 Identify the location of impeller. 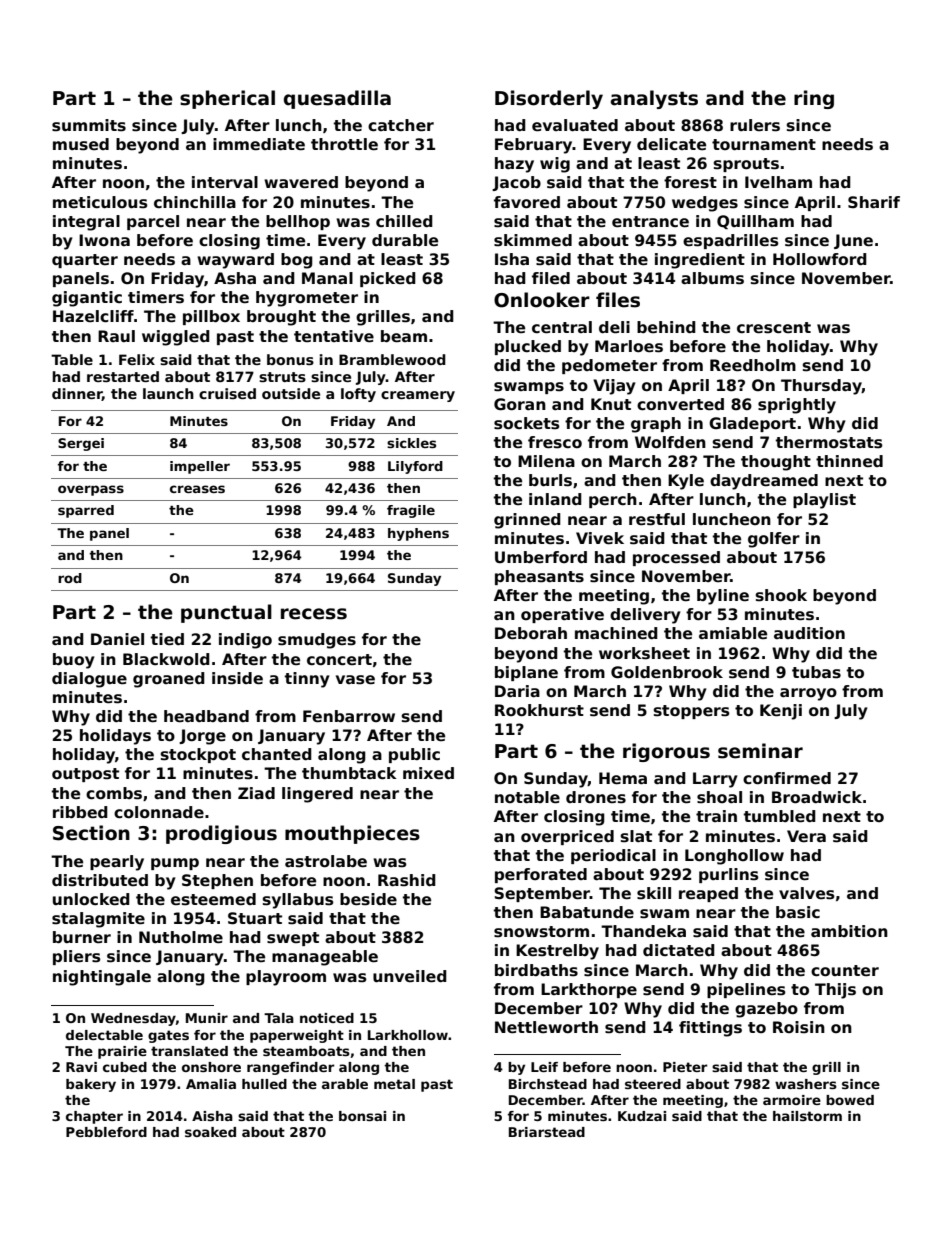
(200, 467).
